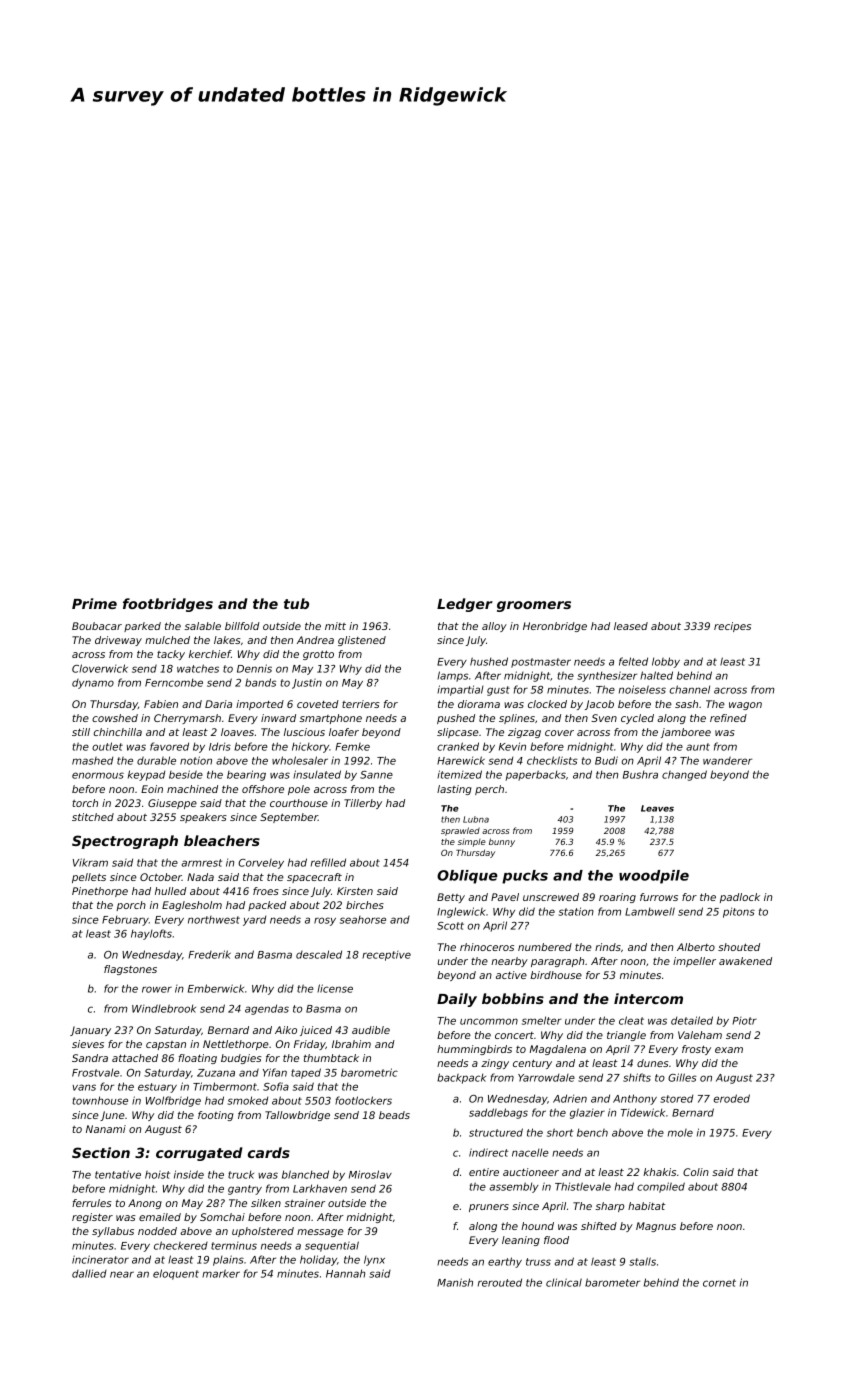 The image size is (849, 1400). I want to click on Wolfbridge, so click(173, 1101).
